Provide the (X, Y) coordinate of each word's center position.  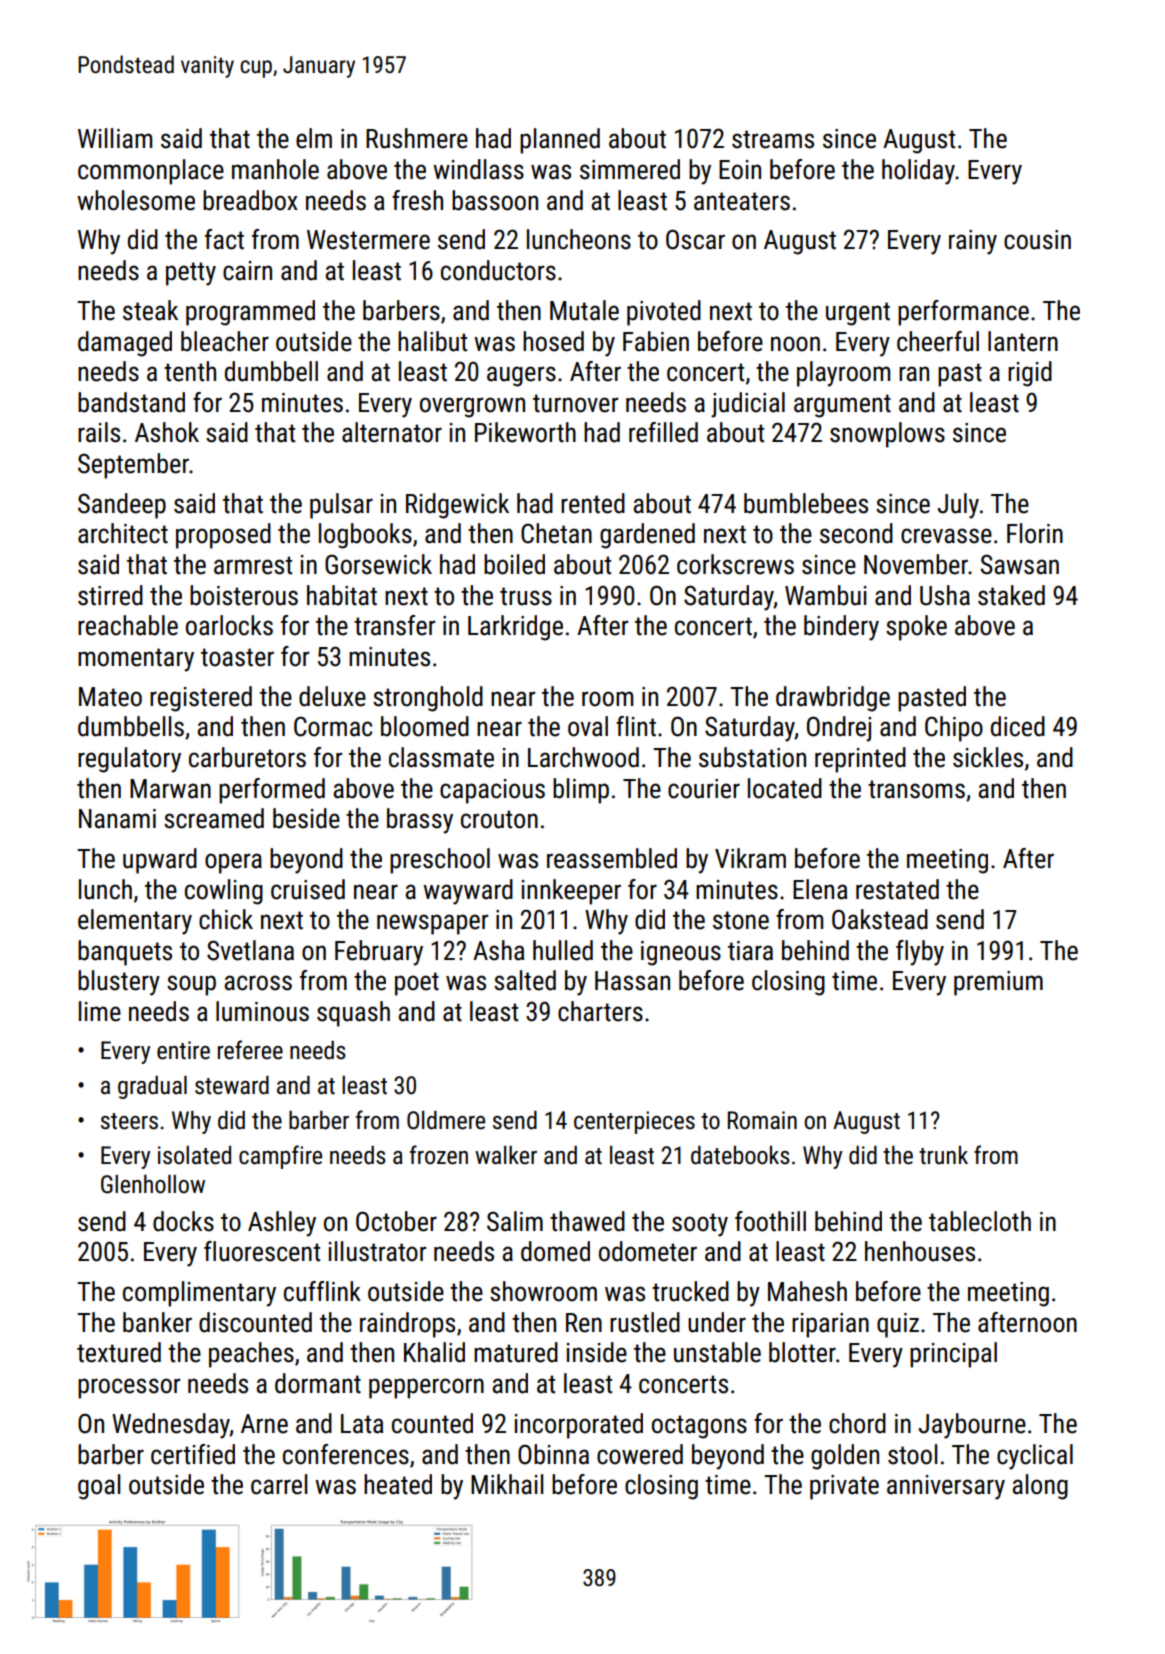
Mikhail (507, 1484)
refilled (663, 432)
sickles (988, 757)
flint (636, 726)
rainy (973, 242)
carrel (279, 1484)
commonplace (151, 172)
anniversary (946, 1487)
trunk (943, 1155)
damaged (125, 344)
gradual (152, 1087)
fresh (417, 200)
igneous (681, 953)
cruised (308, 889)
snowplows (887, 435)
